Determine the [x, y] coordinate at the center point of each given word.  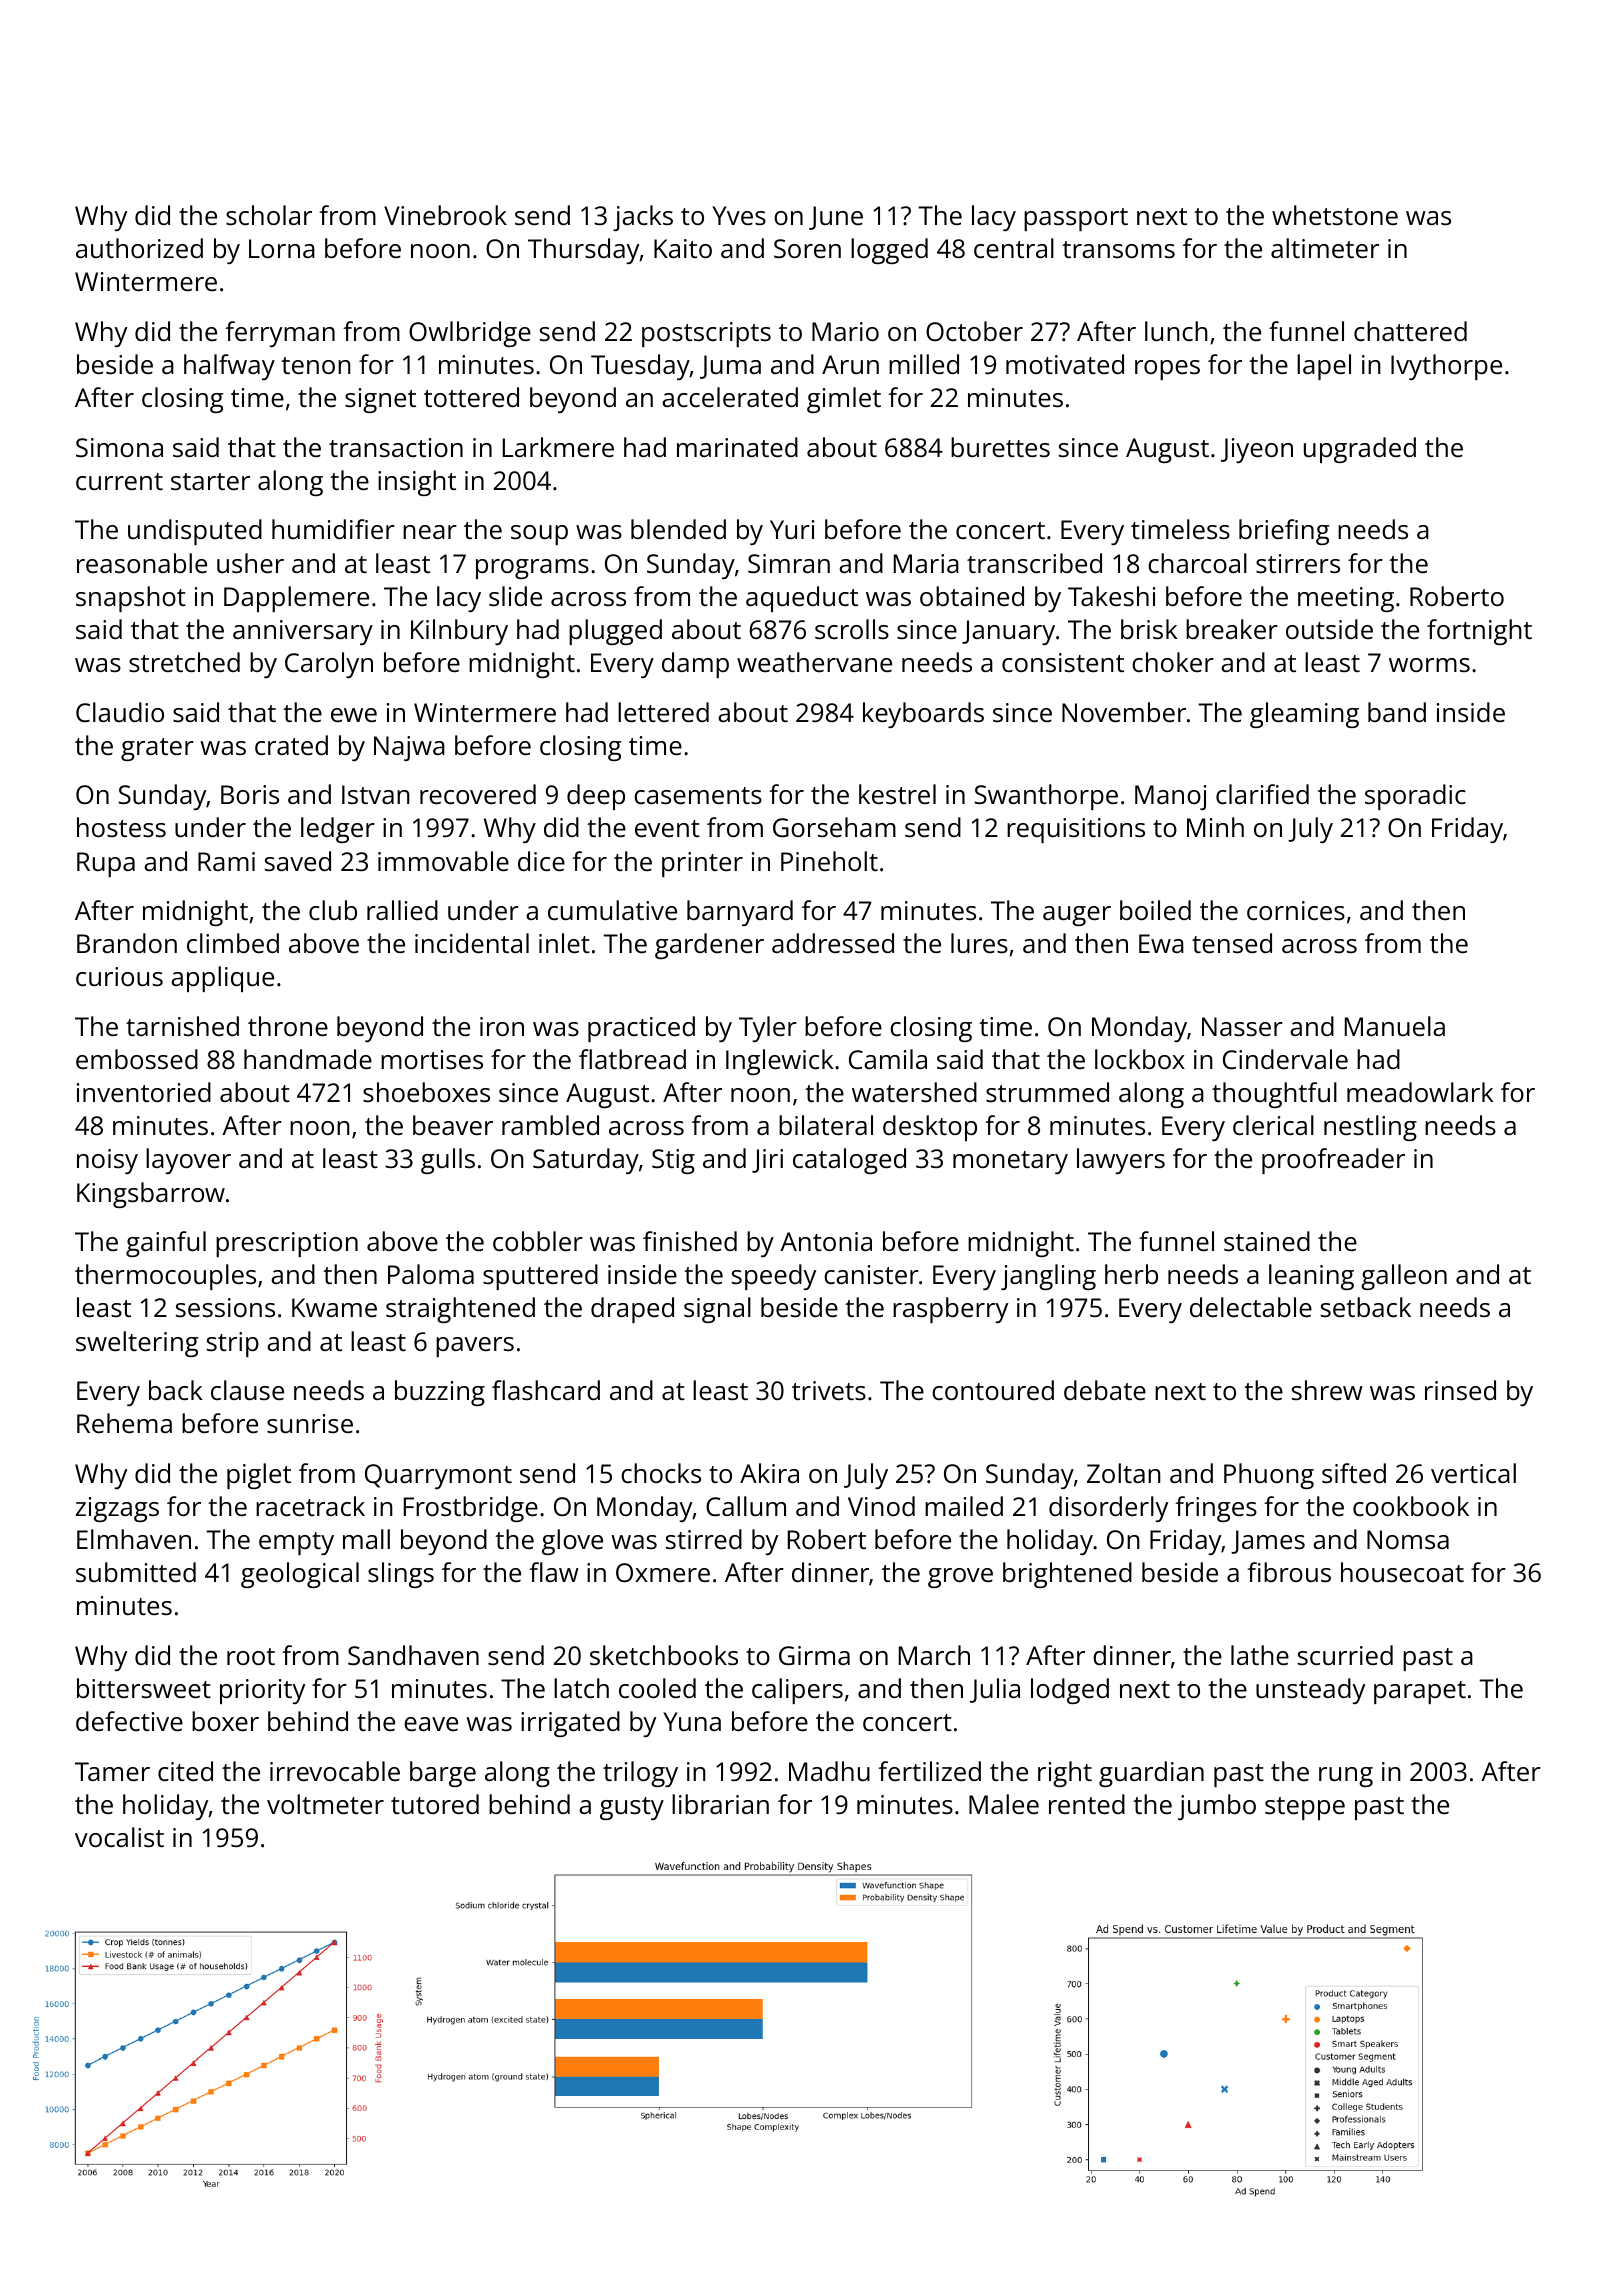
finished [690, 1241]
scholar [269, 215]
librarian [720, 1804]
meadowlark [1420, 1092]
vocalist [119, 1837]
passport [1076, 219]
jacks [643, 218]
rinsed [1460, 1390]
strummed [1047, 1092]
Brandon [127, 943]
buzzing [440, 1393]
